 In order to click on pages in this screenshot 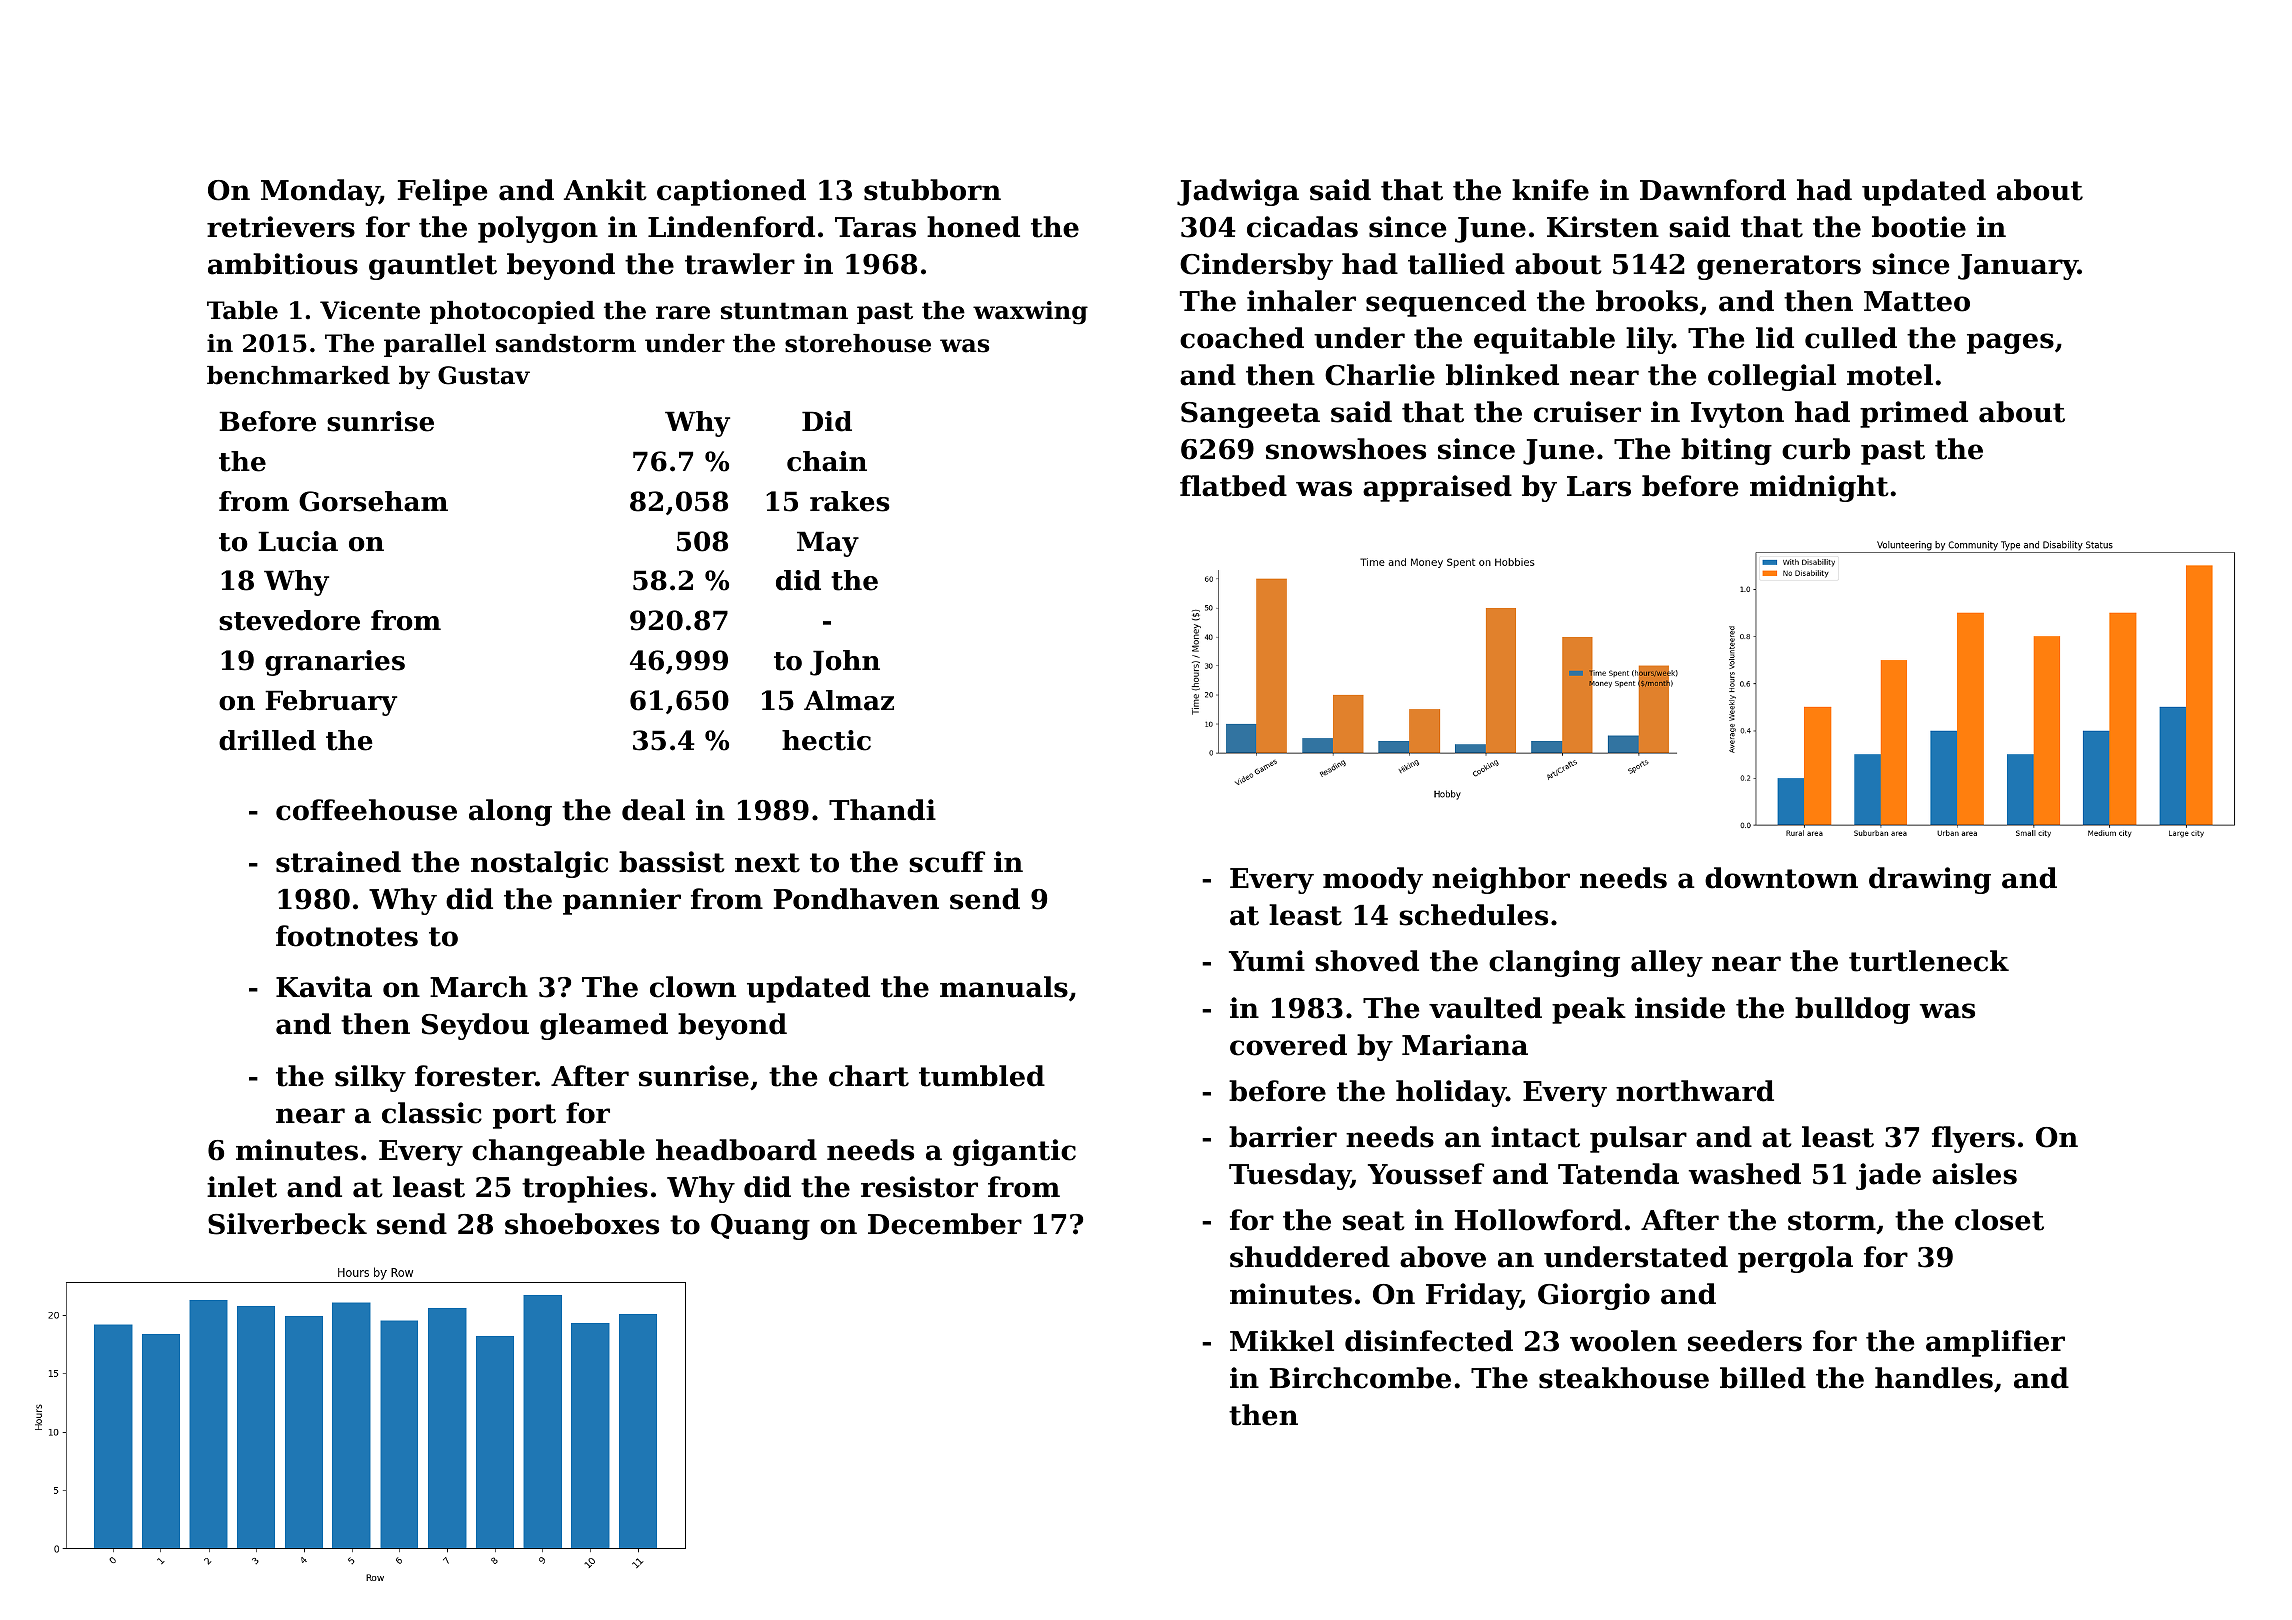, I will do `click(2010, 343)`.
